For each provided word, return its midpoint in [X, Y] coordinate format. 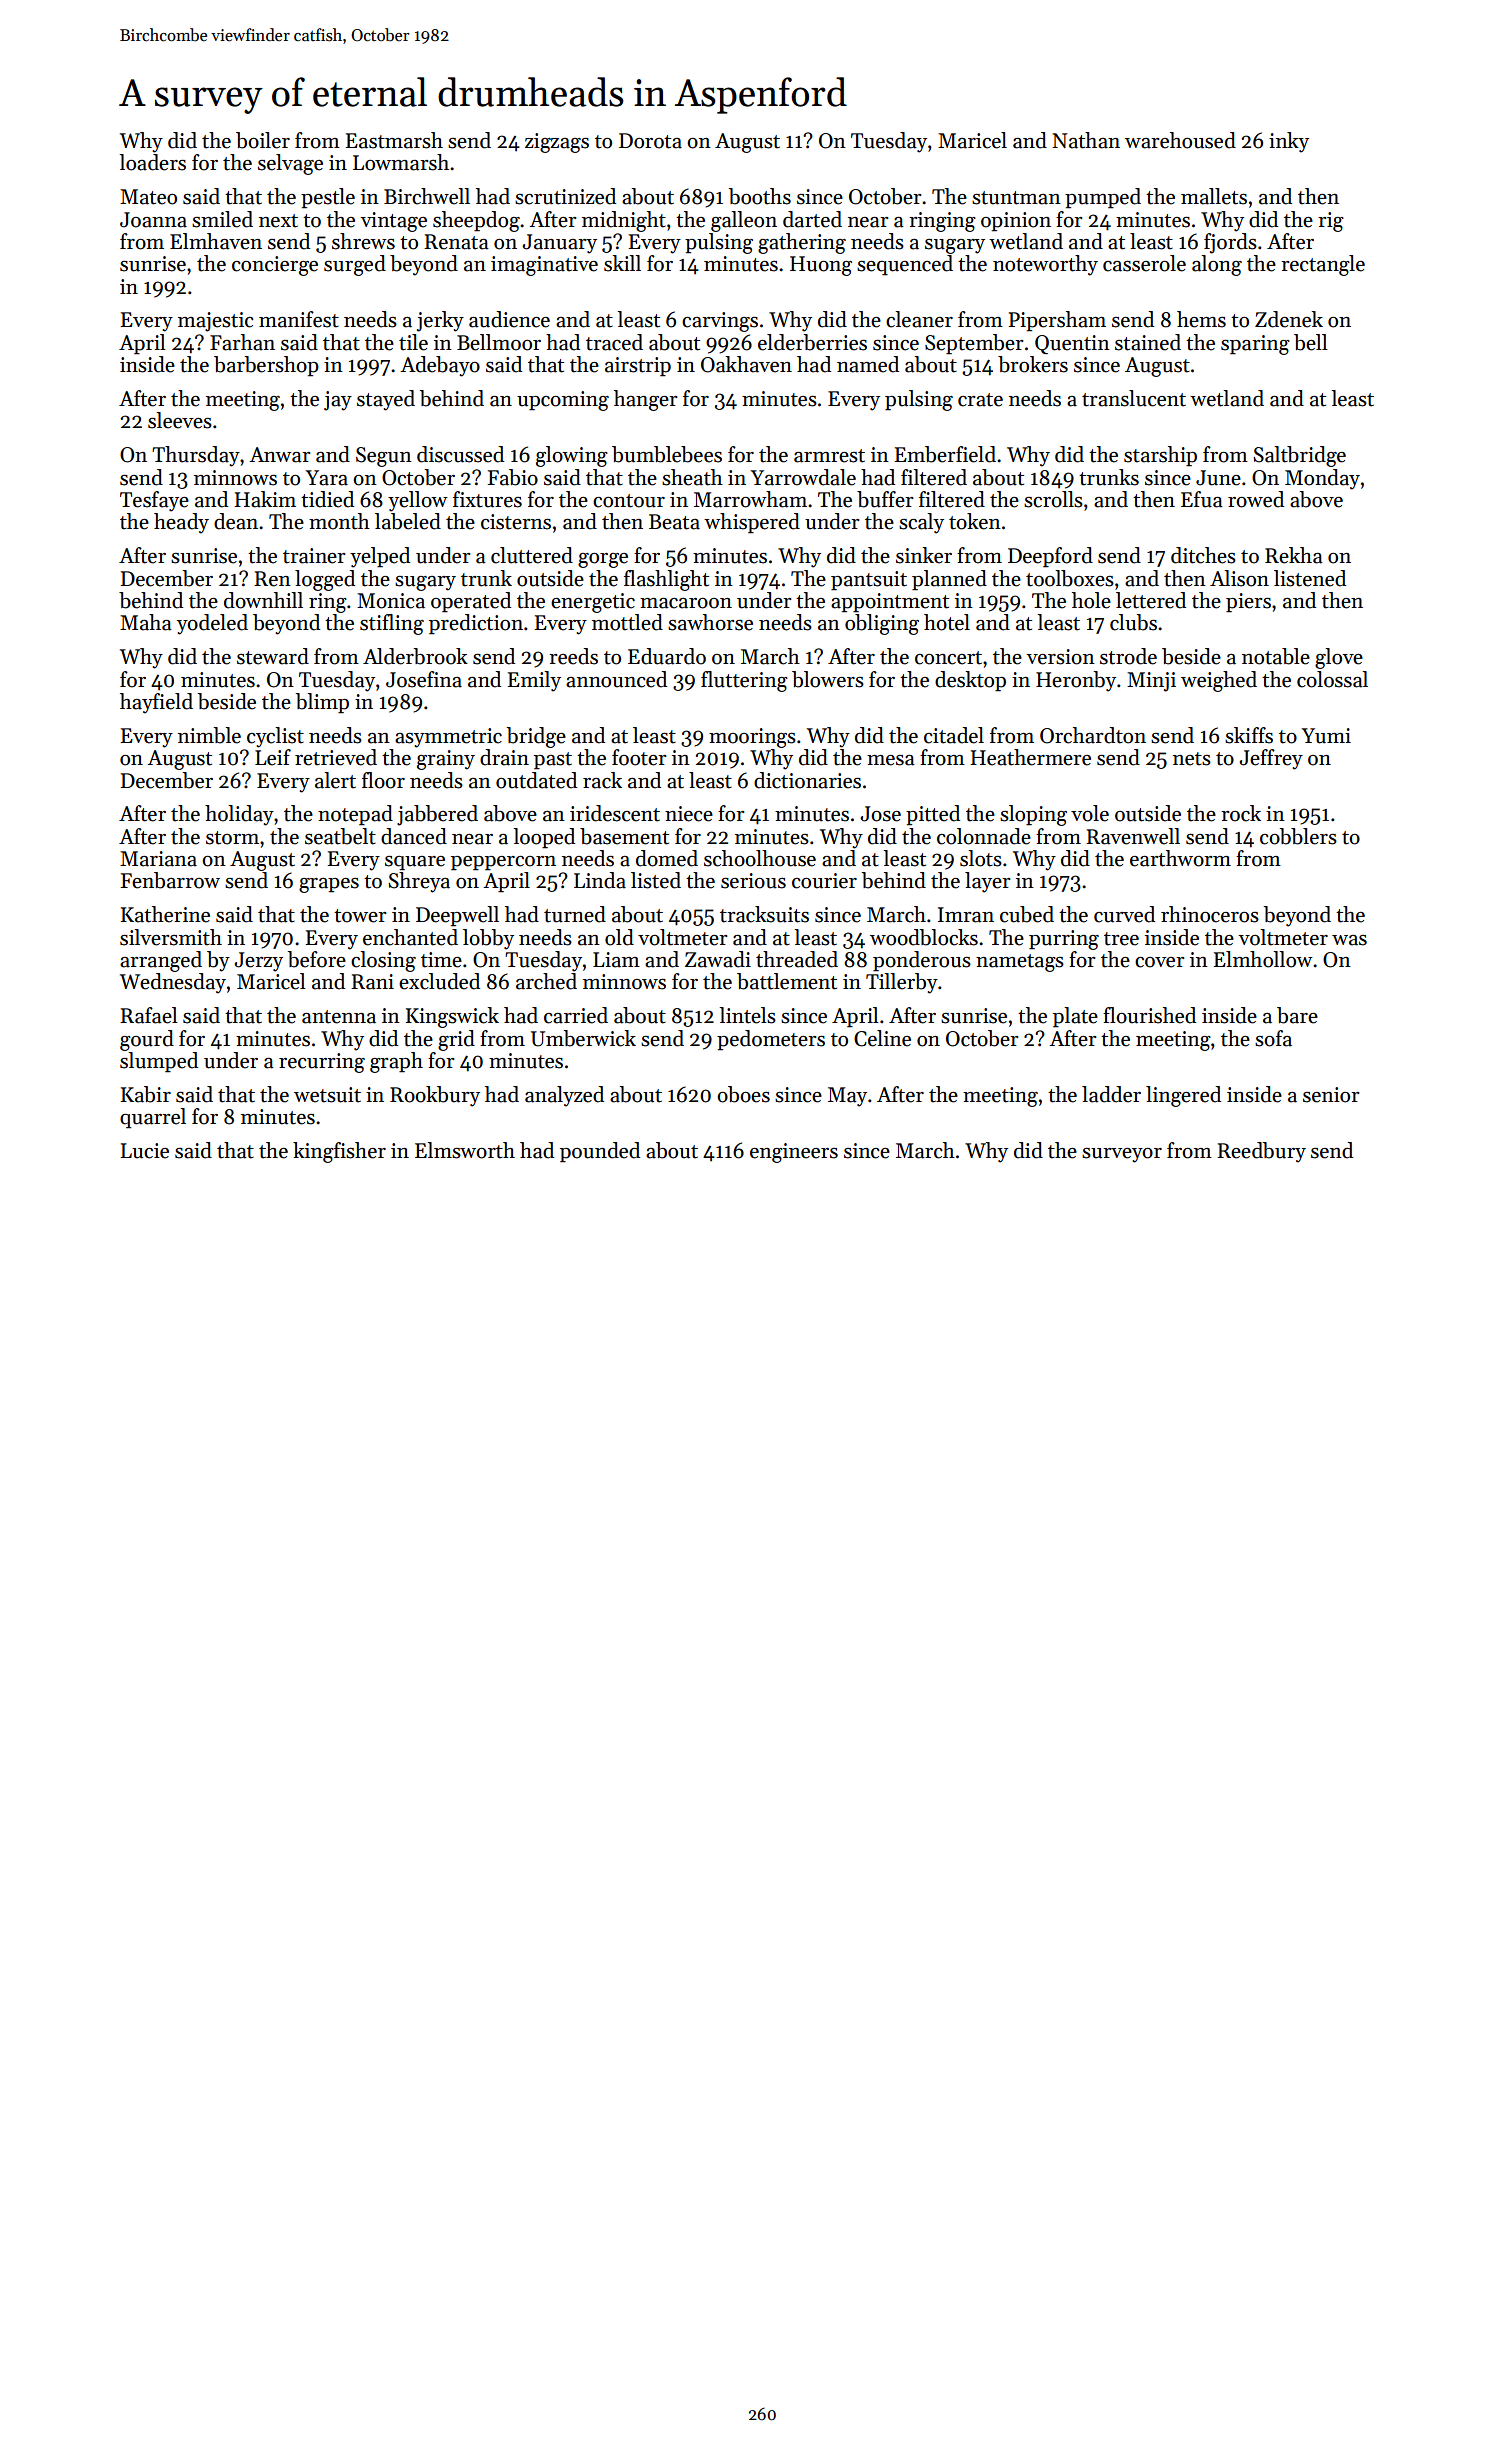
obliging [882, 624]
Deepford [1050, 557]
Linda [600, 880]
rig [1331, 222]
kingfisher [339, 1152]
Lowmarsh [401, 162]
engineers [794, 1153]
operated [471, 602]
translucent [1134, 398]
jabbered [437, 815]
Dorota [650, 141]
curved [1124, 914]
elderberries [812, 342]
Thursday [196, 456]
